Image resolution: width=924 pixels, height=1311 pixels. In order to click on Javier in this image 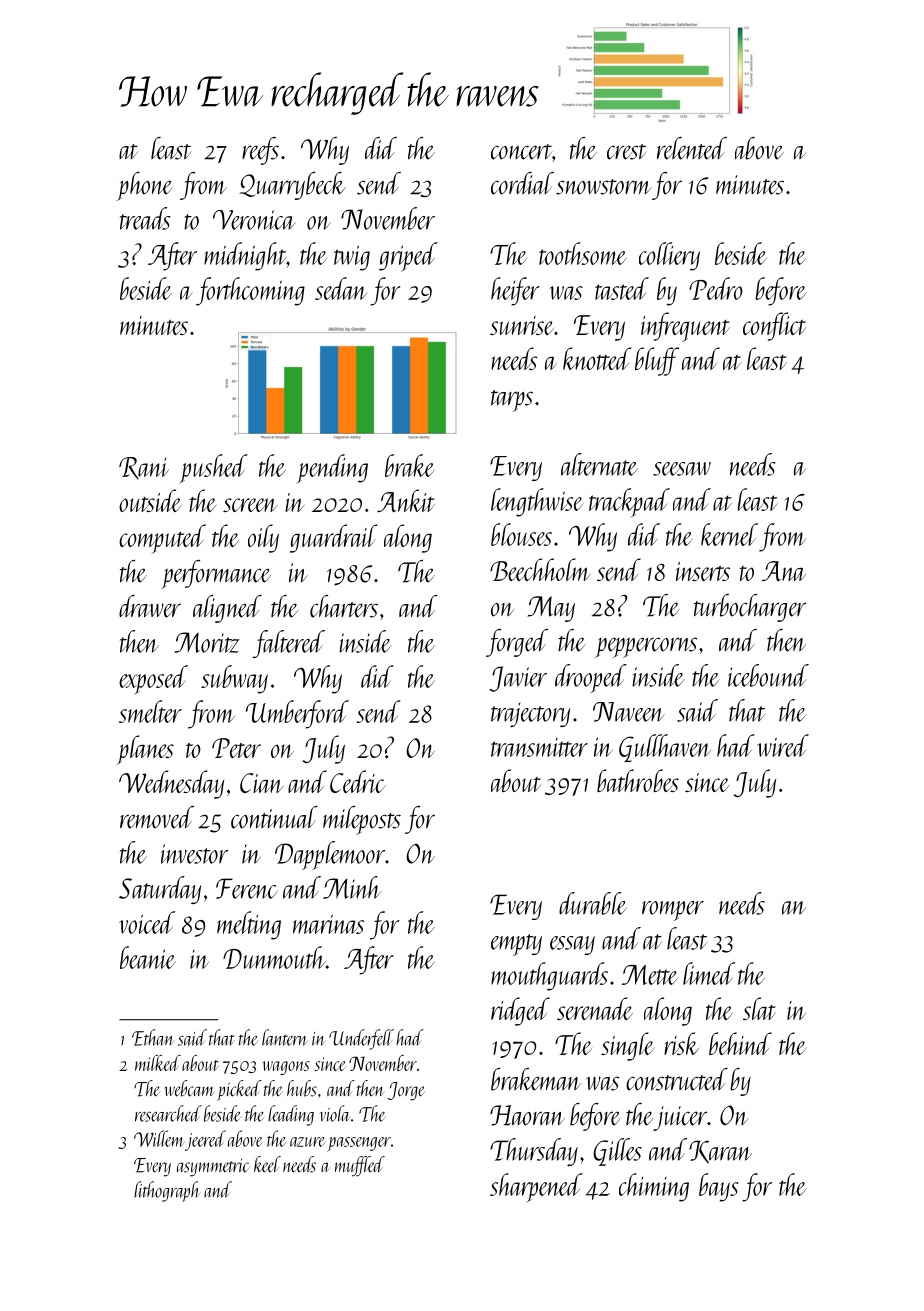, I will do `click(518, 679)`.
